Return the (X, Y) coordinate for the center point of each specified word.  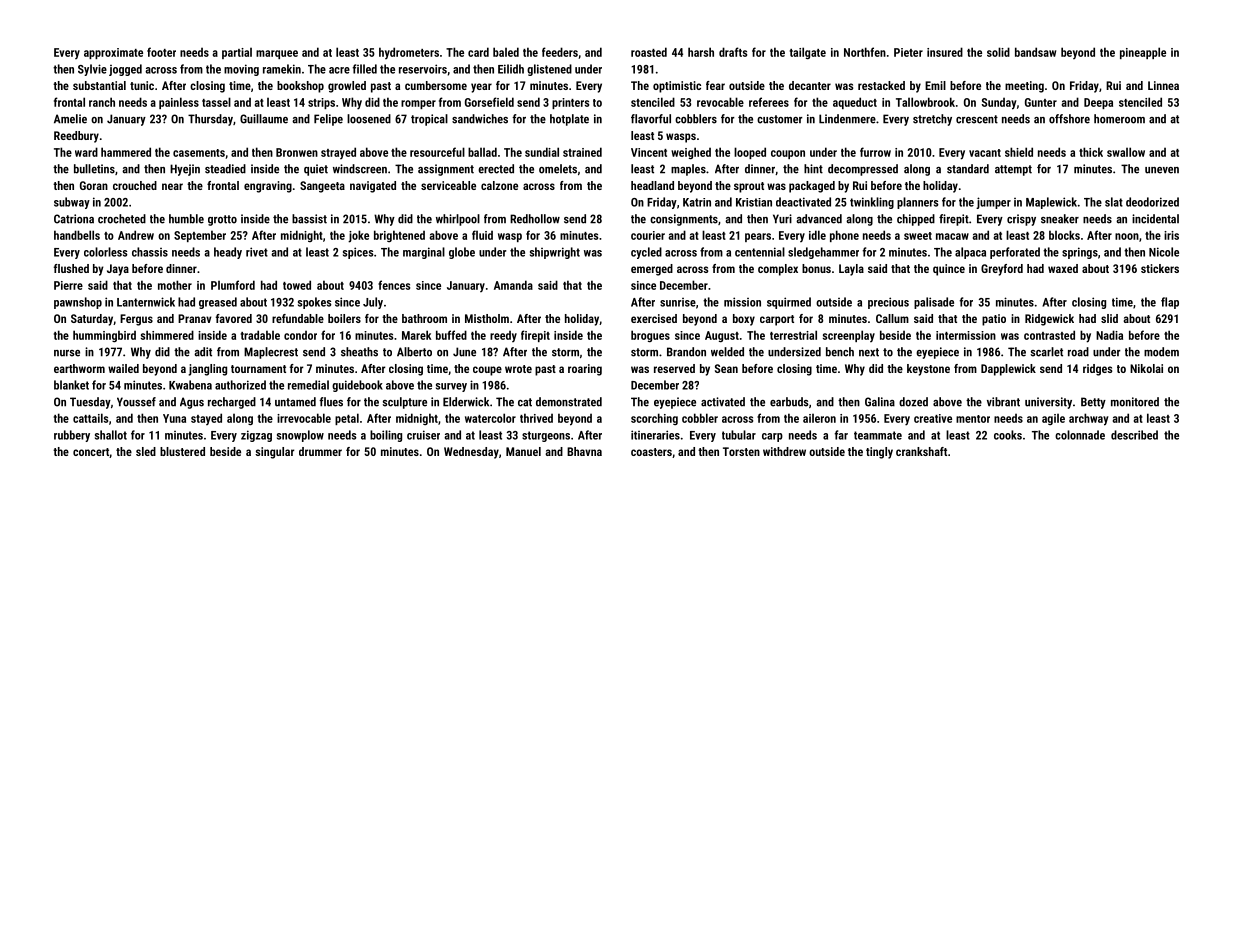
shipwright (555, 253)
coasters (651, 452)
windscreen (360, 169)
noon (1127, 236)
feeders (560, 52)
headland (652, 185)
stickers (1160, 268)
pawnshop (78, 303)
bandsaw (1035, 52)
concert (91, 452)
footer (161, 52)
